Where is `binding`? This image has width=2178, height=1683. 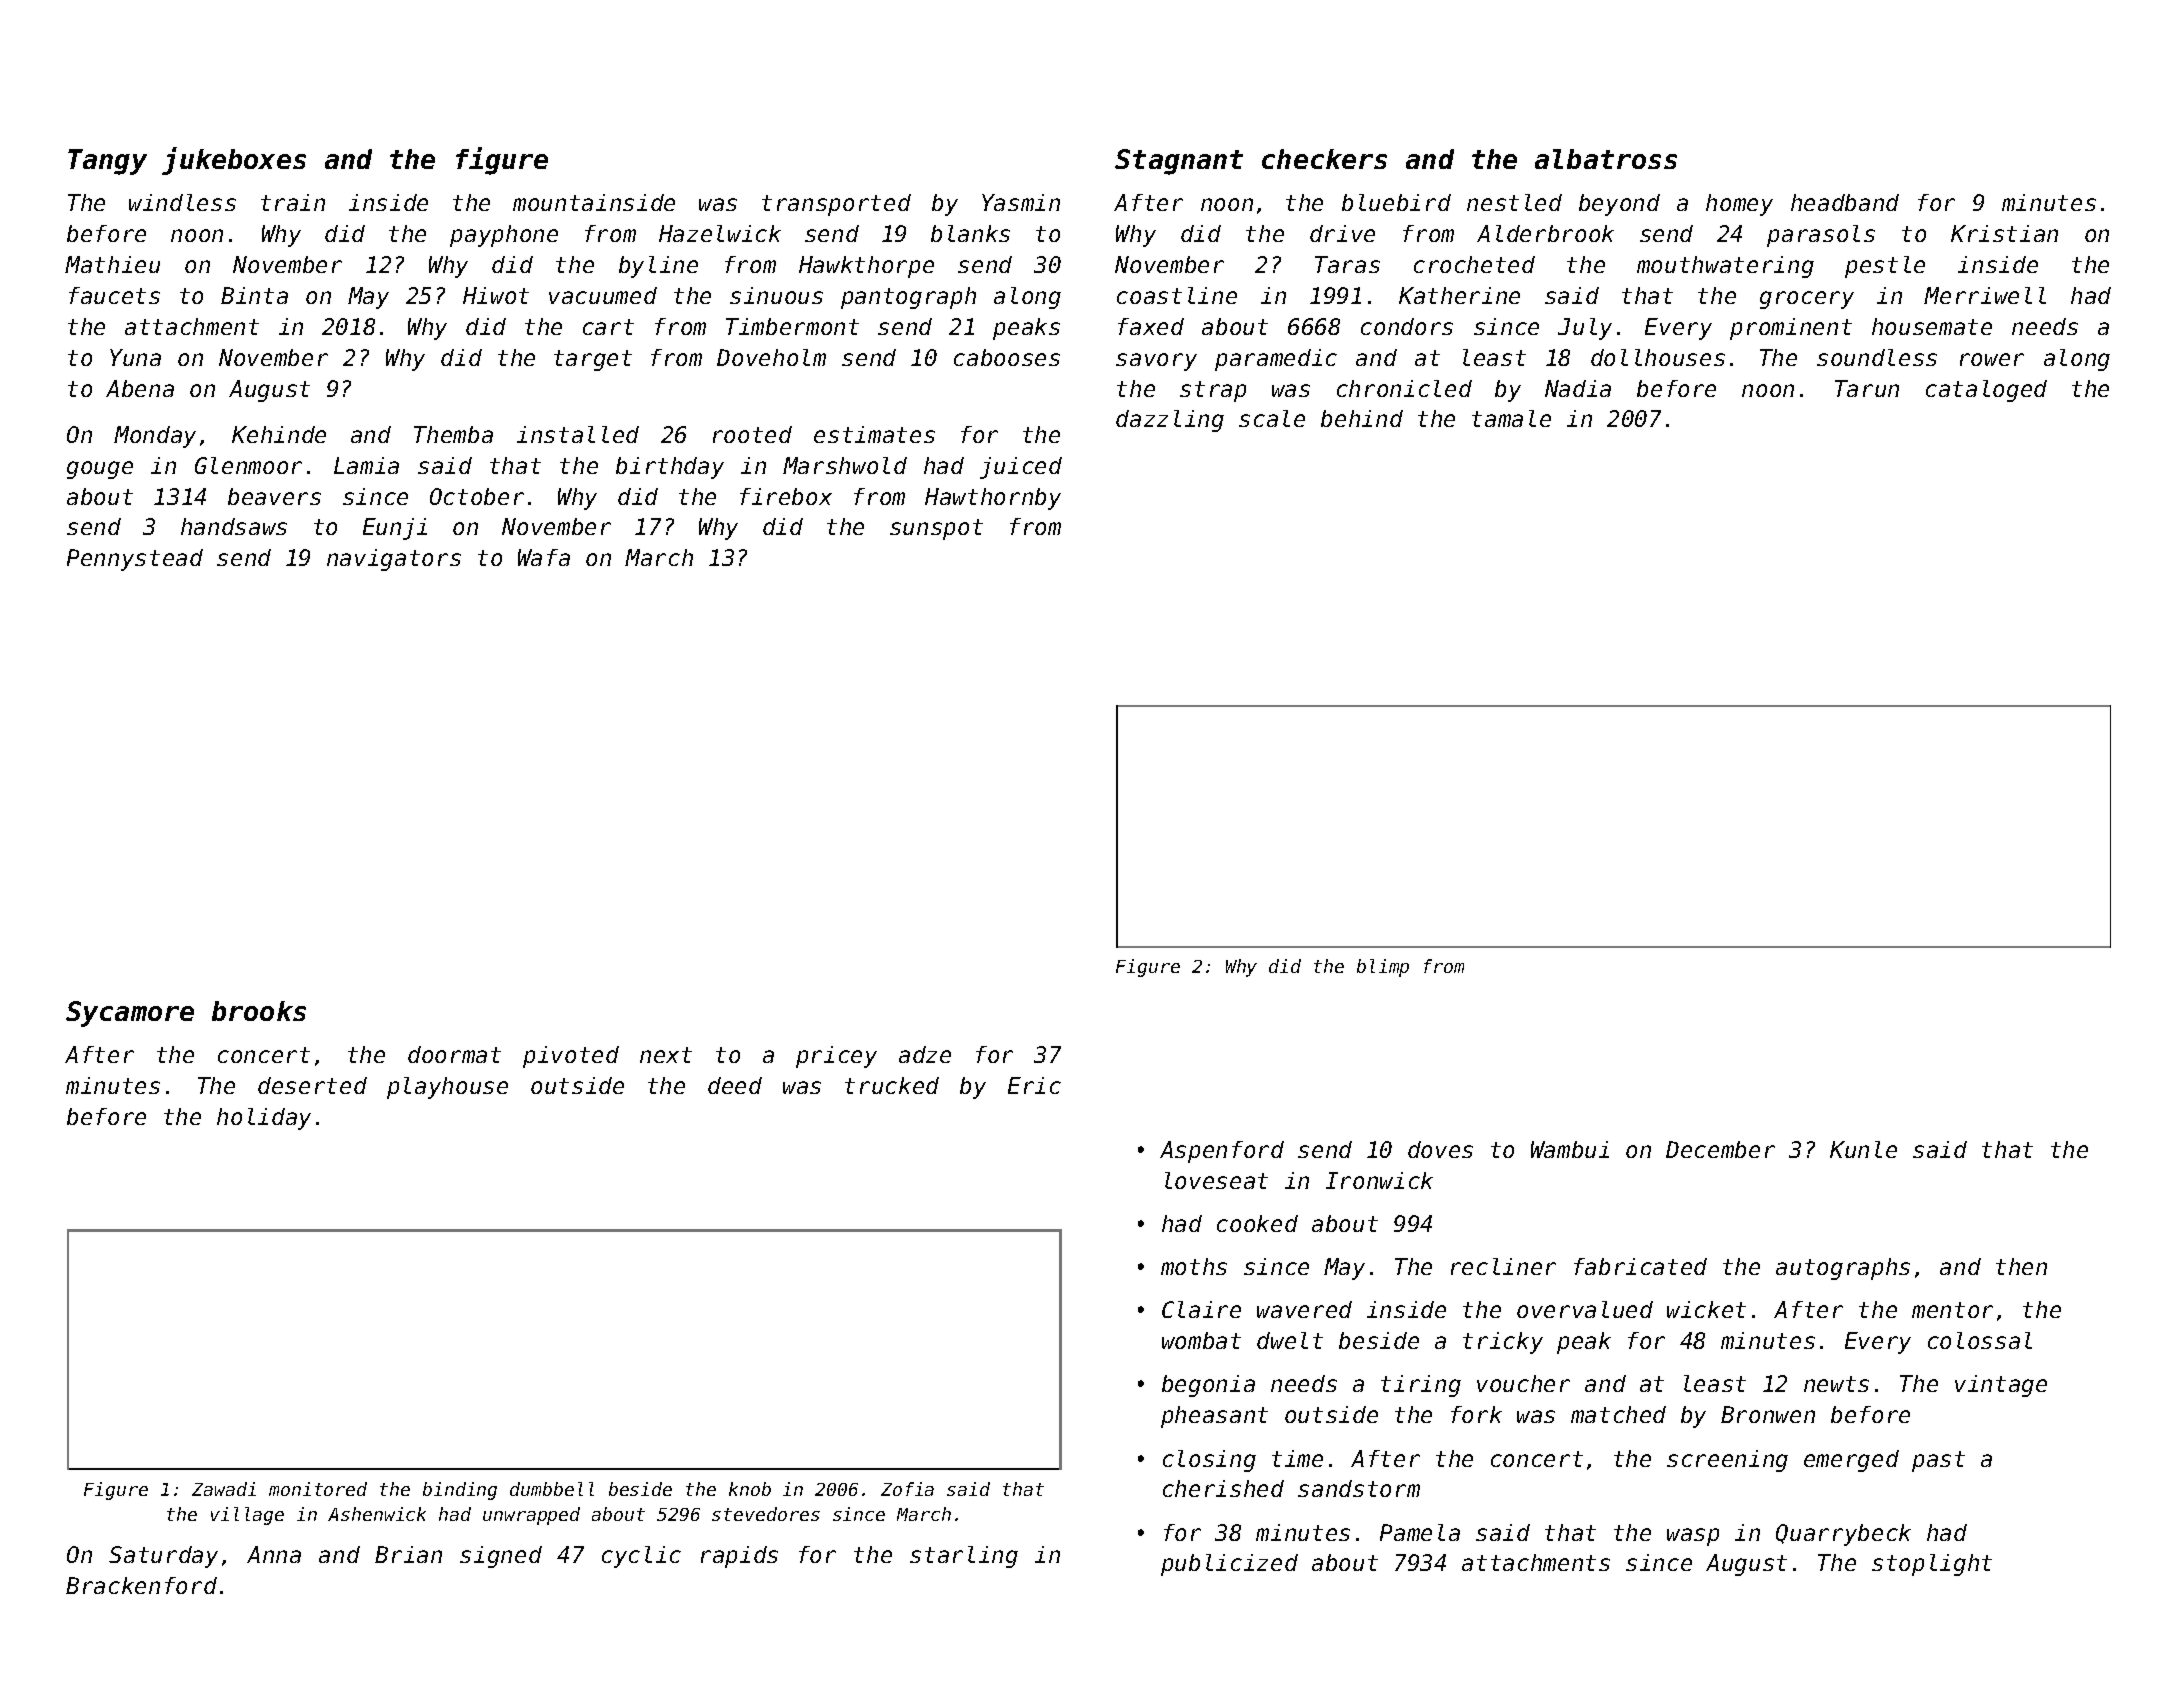 binding is located at coordinates (460, 1491).
